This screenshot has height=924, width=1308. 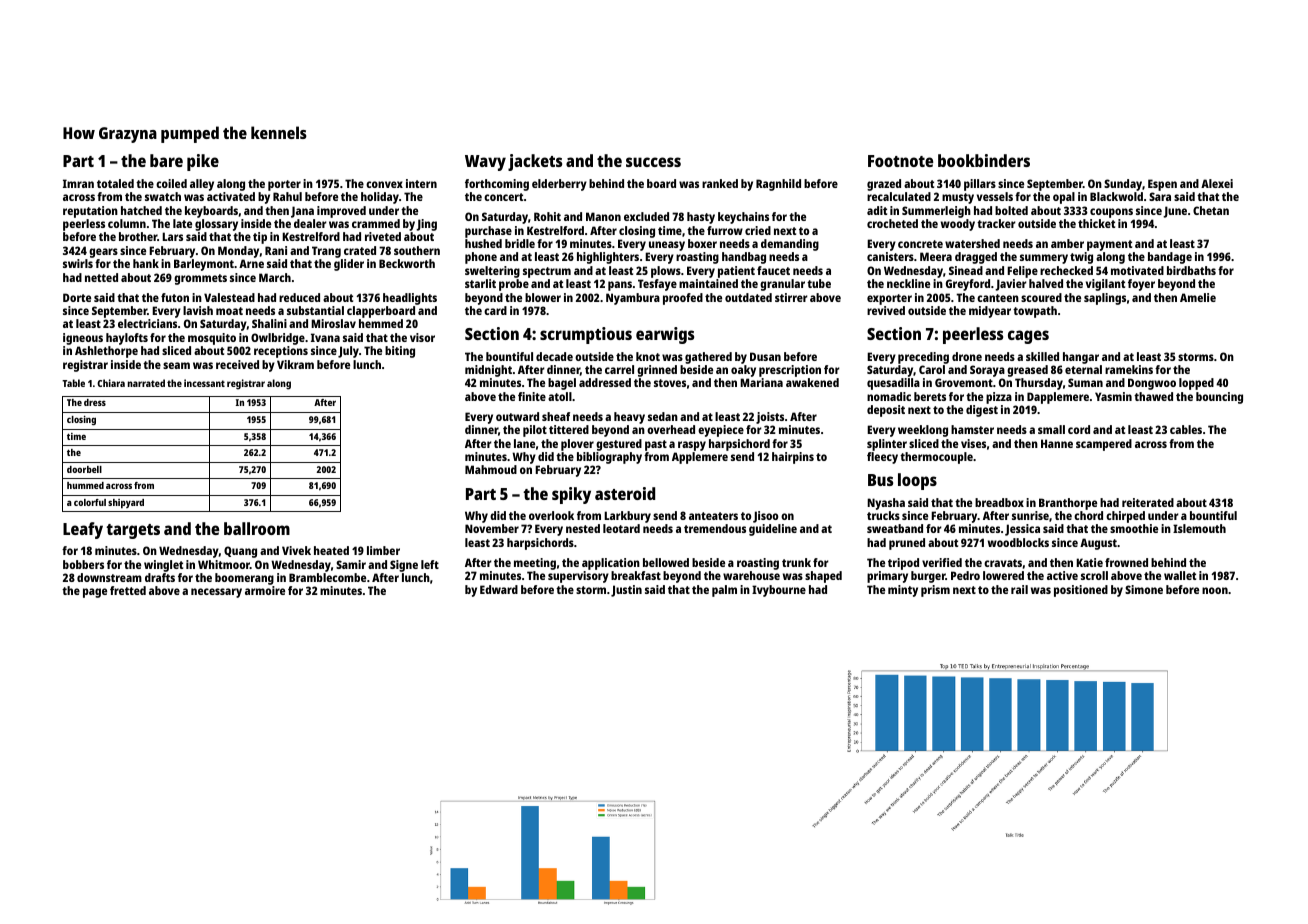 I want to click on Justin, so click(x=626, y=591).
